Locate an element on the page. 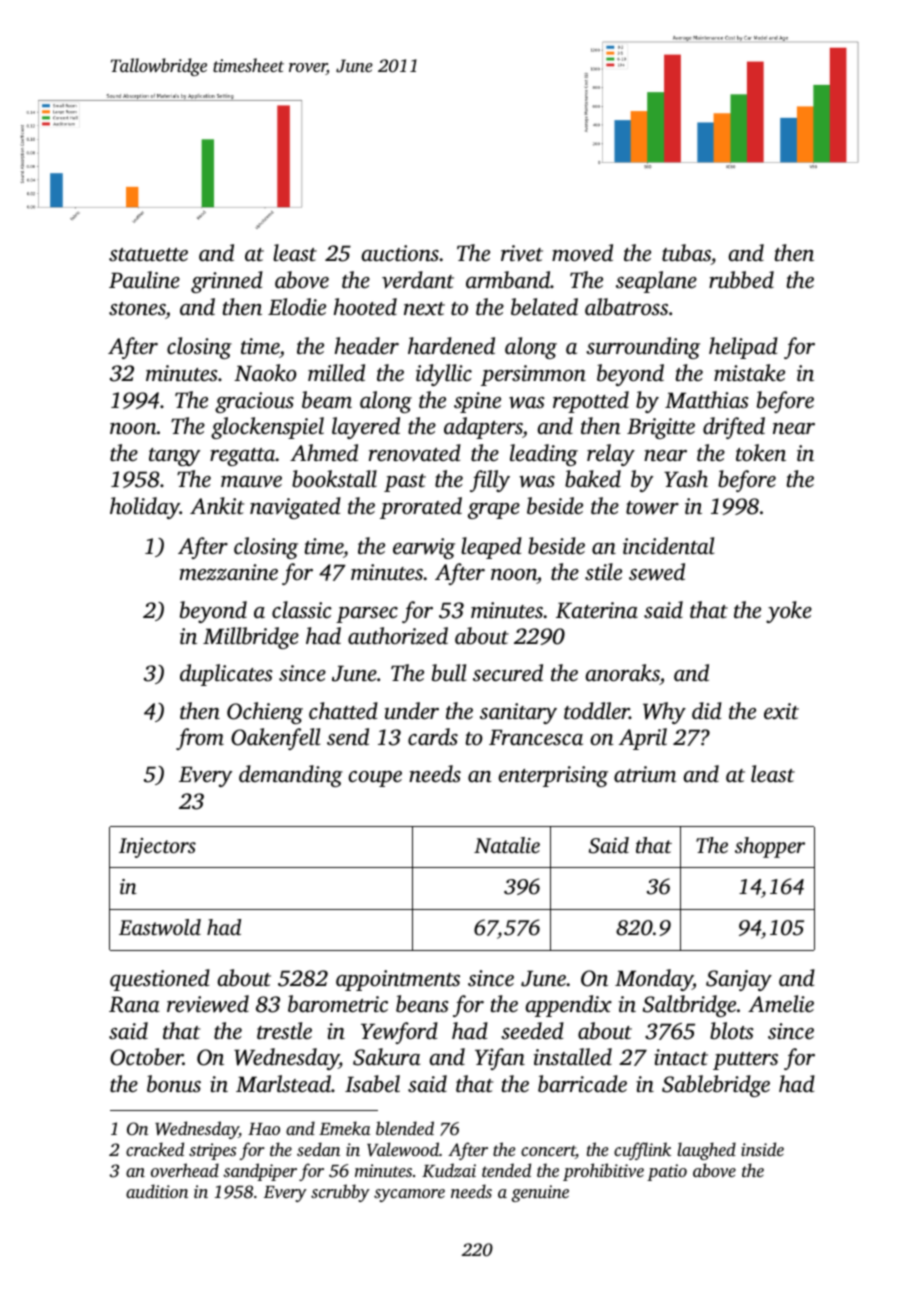  gracious is located at coordinates (254, 402).
